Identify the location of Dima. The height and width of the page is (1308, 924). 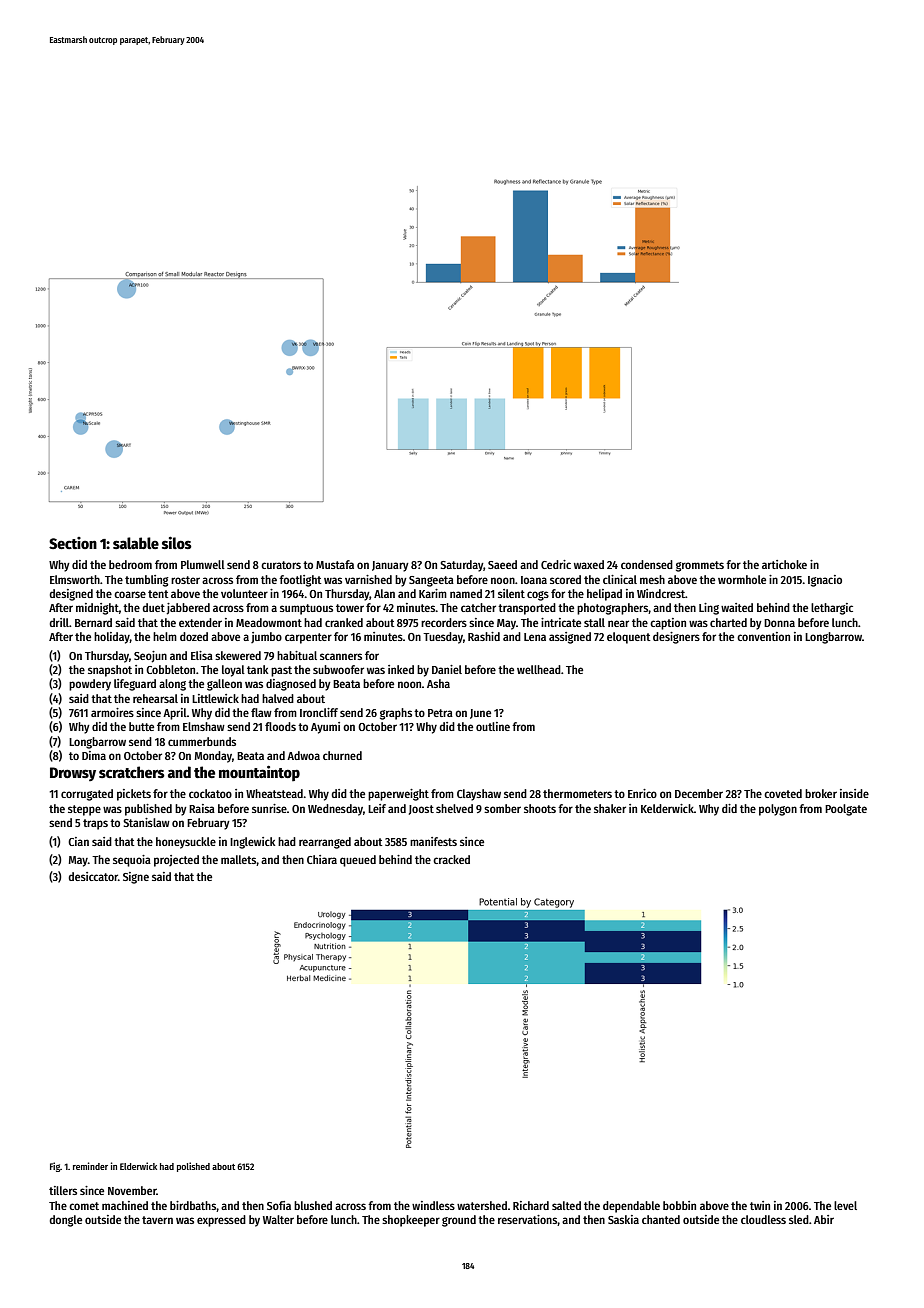
(94, 755).
